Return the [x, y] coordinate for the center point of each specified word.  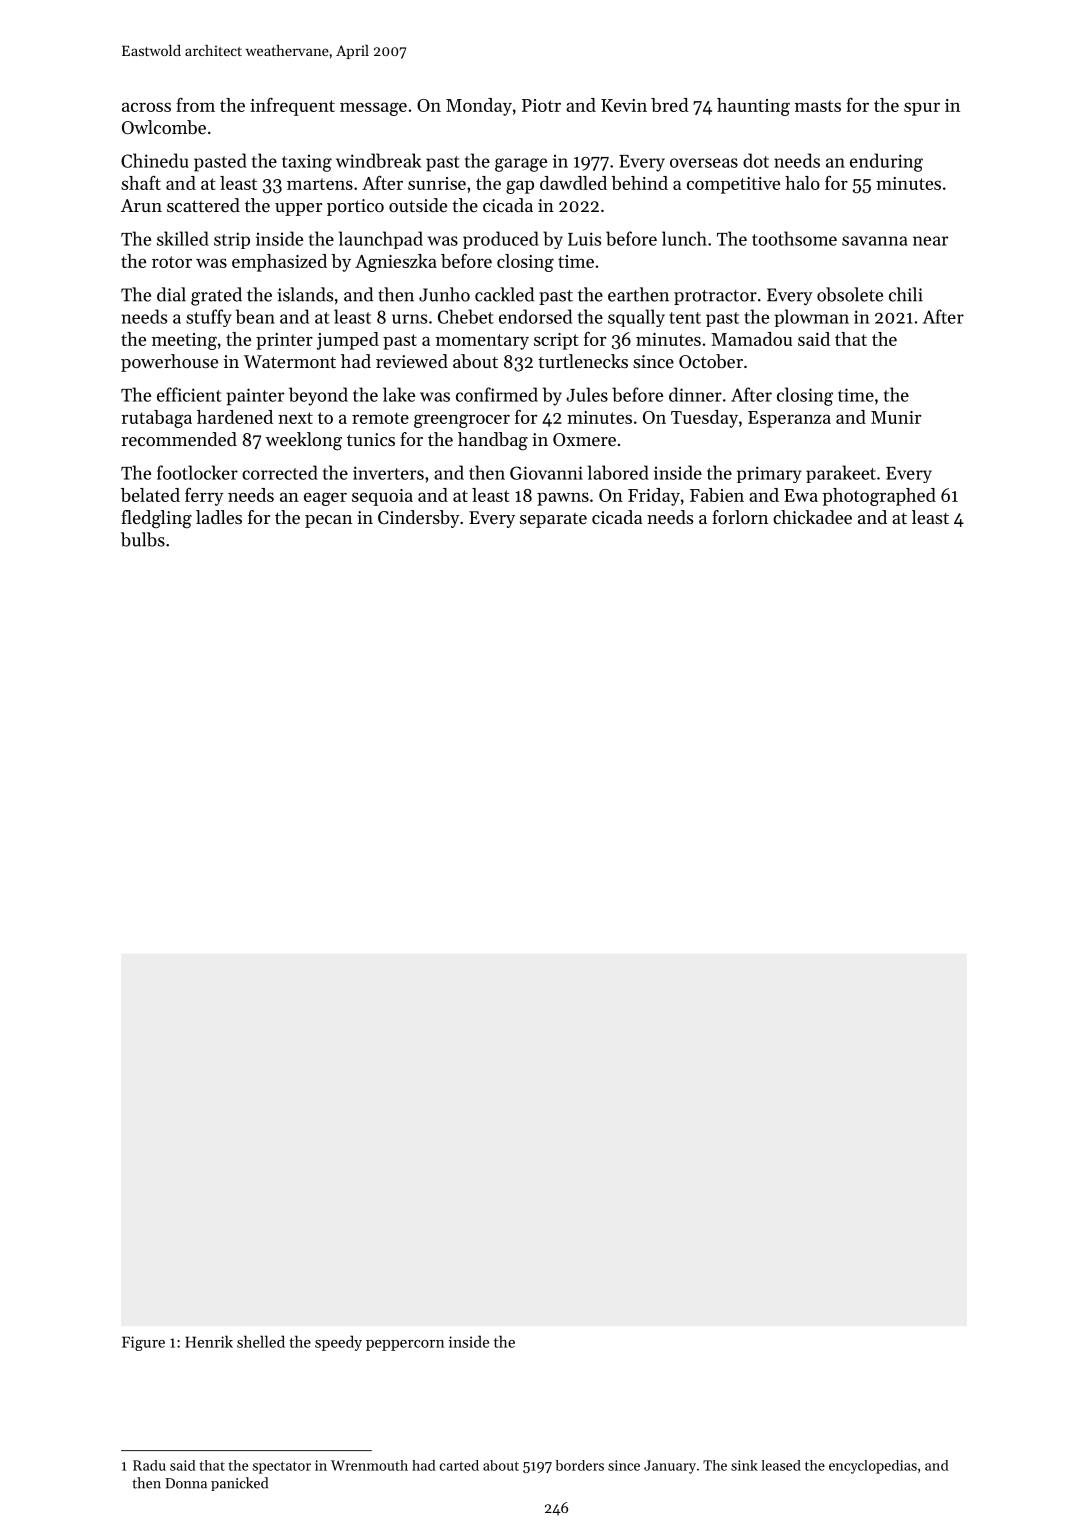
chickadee [812, 517]
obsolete [850, 294]
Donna [186, 1483]
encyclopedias [873, 1467]
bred [670, 105]
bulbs [143, 539]
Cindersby [419, 519]
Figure [143, 1343]
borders [580, 1465]
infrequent [292, 107]
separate [553, 520]
